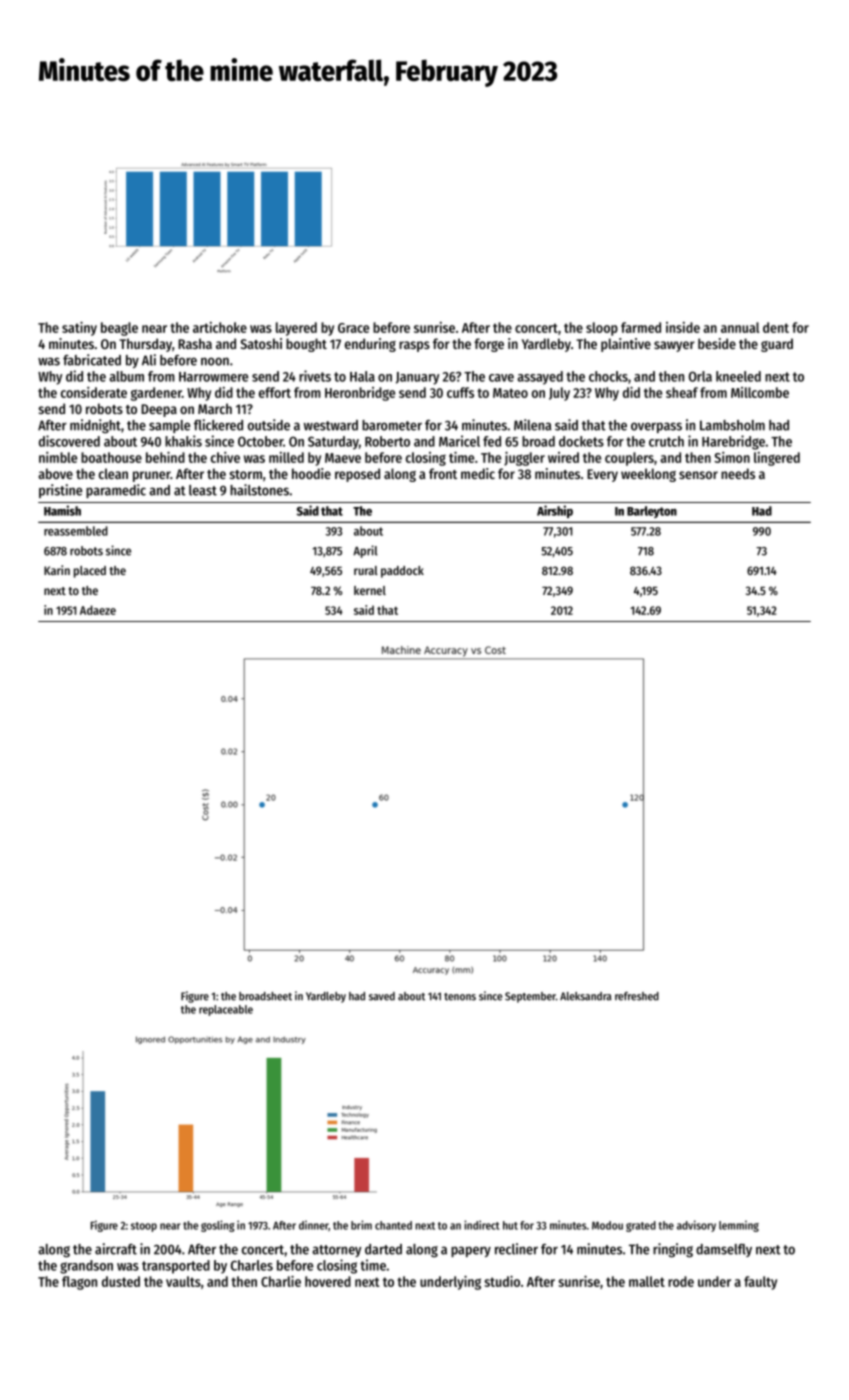 This page has height=1400, width=849. I want to click on clean, so click(113, 473).
